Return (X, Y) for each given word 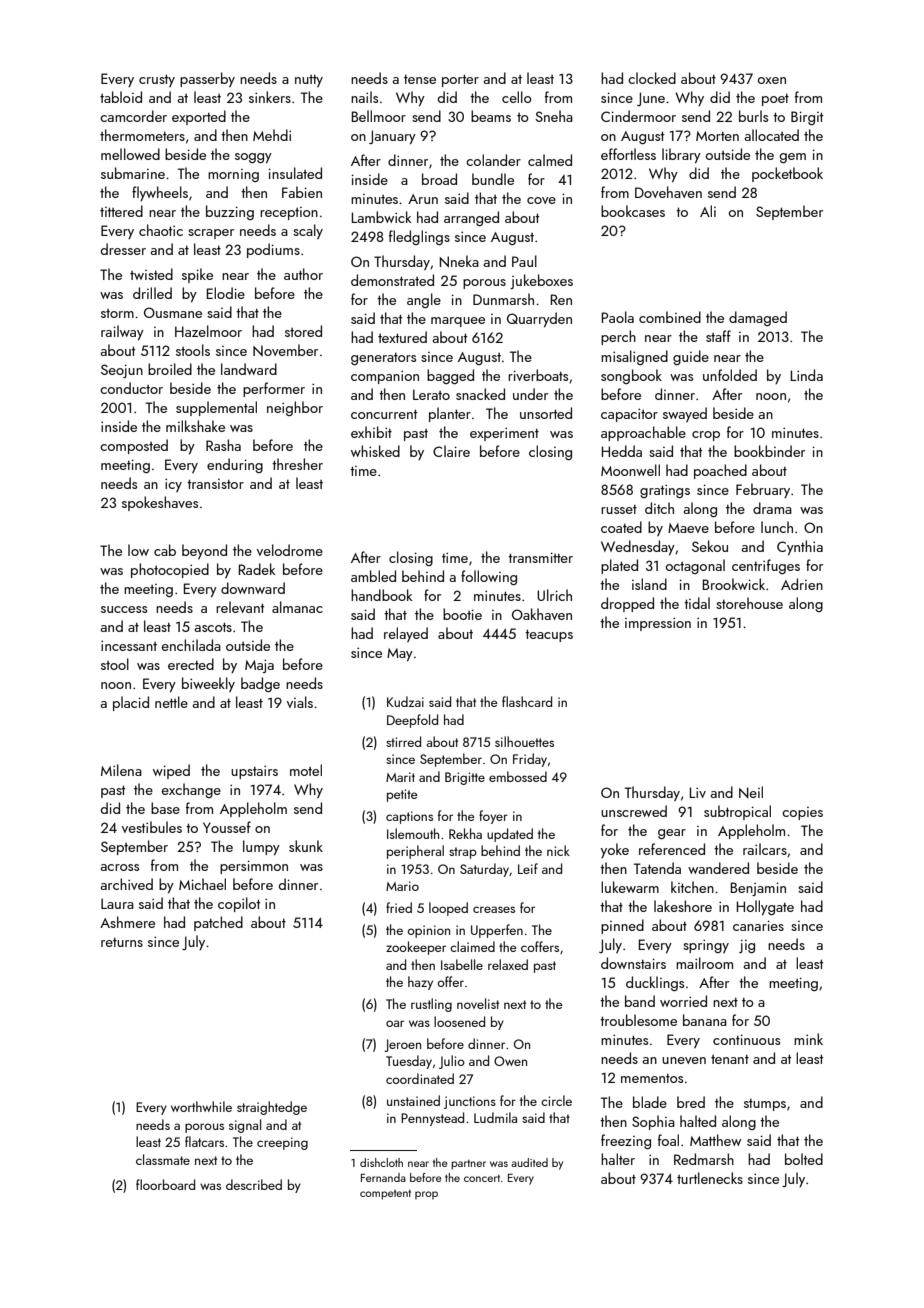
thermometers (142, 135)
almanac (297, 607)
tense (420, 79)
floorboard (165, 1184)
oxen (772, 80)
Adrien (802, 584)
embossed (518, 776)
